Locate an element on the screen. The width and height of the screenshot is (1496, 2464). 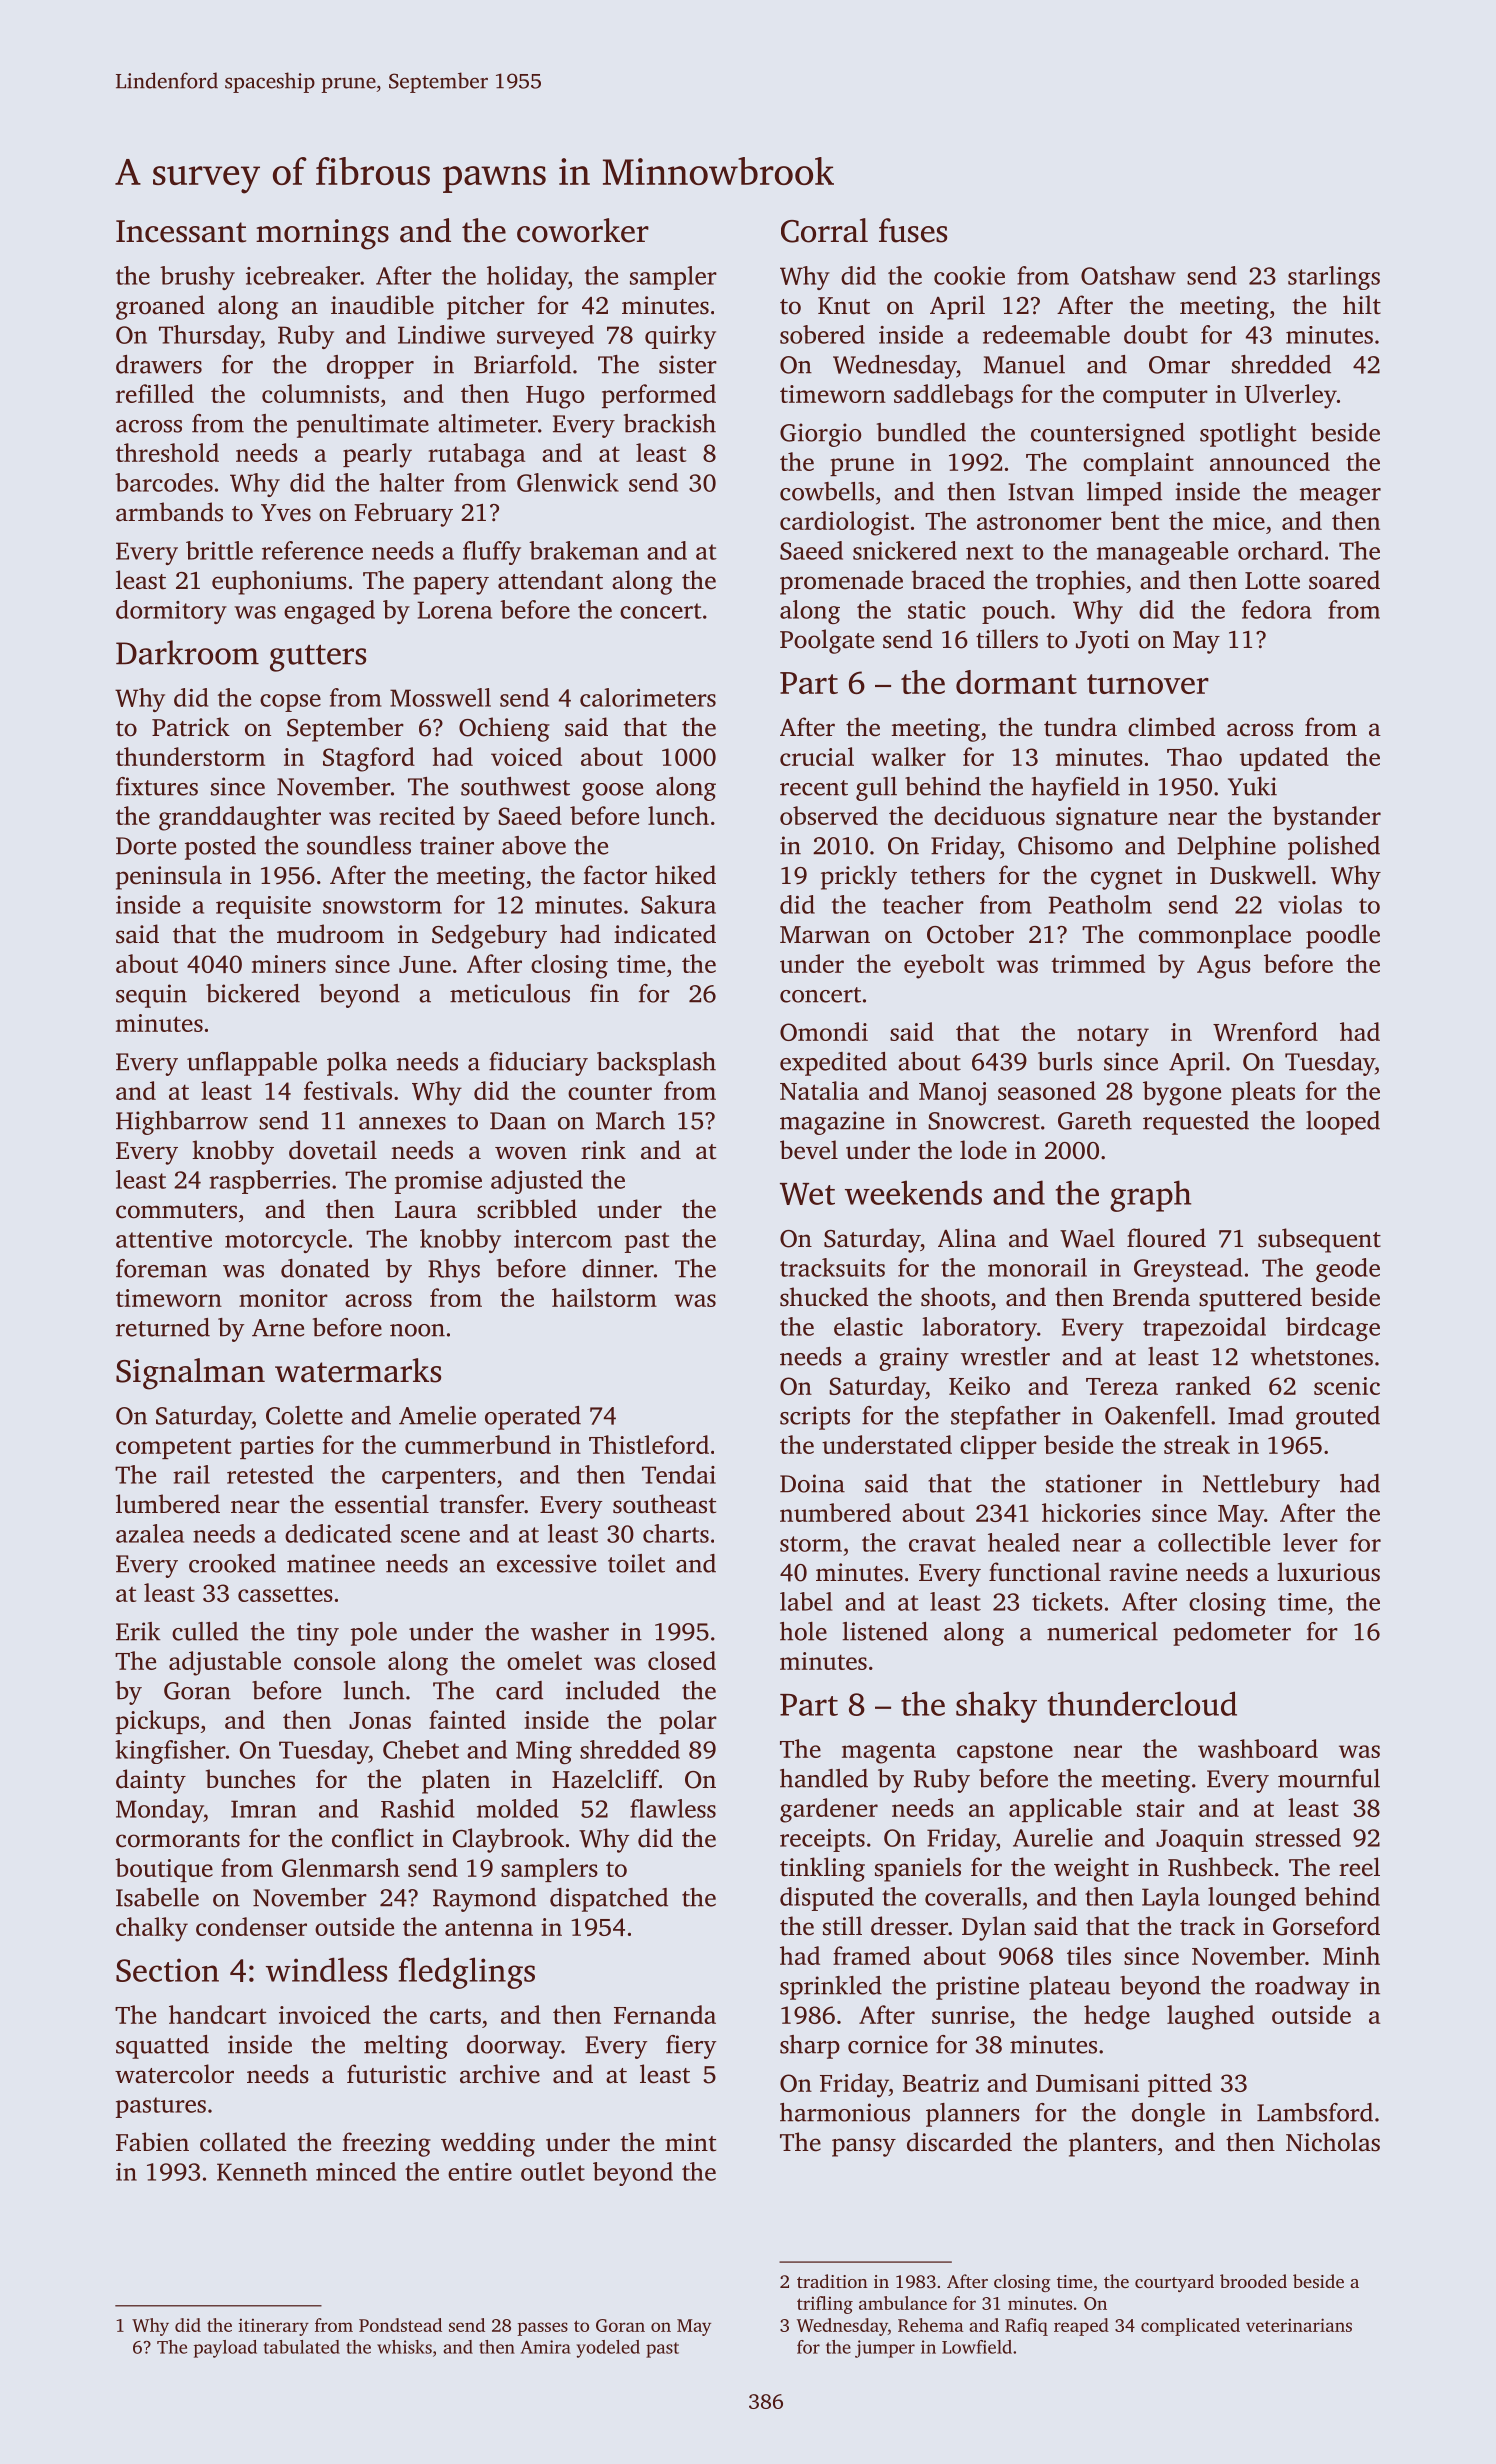
coworker is located at coordinates (583, 230).
